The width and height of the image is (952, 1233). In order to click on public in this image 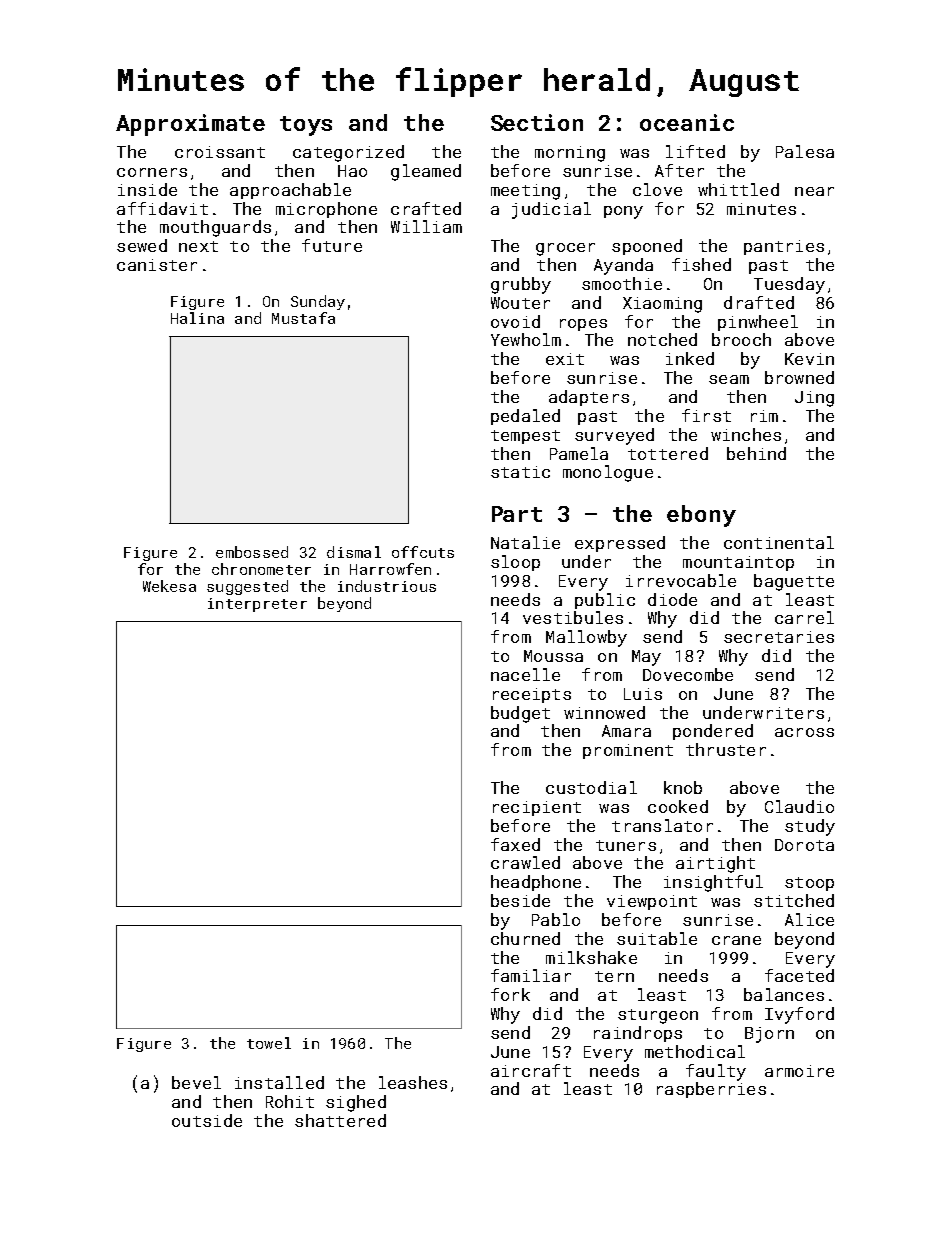, I will do `click(605, 601)`.
